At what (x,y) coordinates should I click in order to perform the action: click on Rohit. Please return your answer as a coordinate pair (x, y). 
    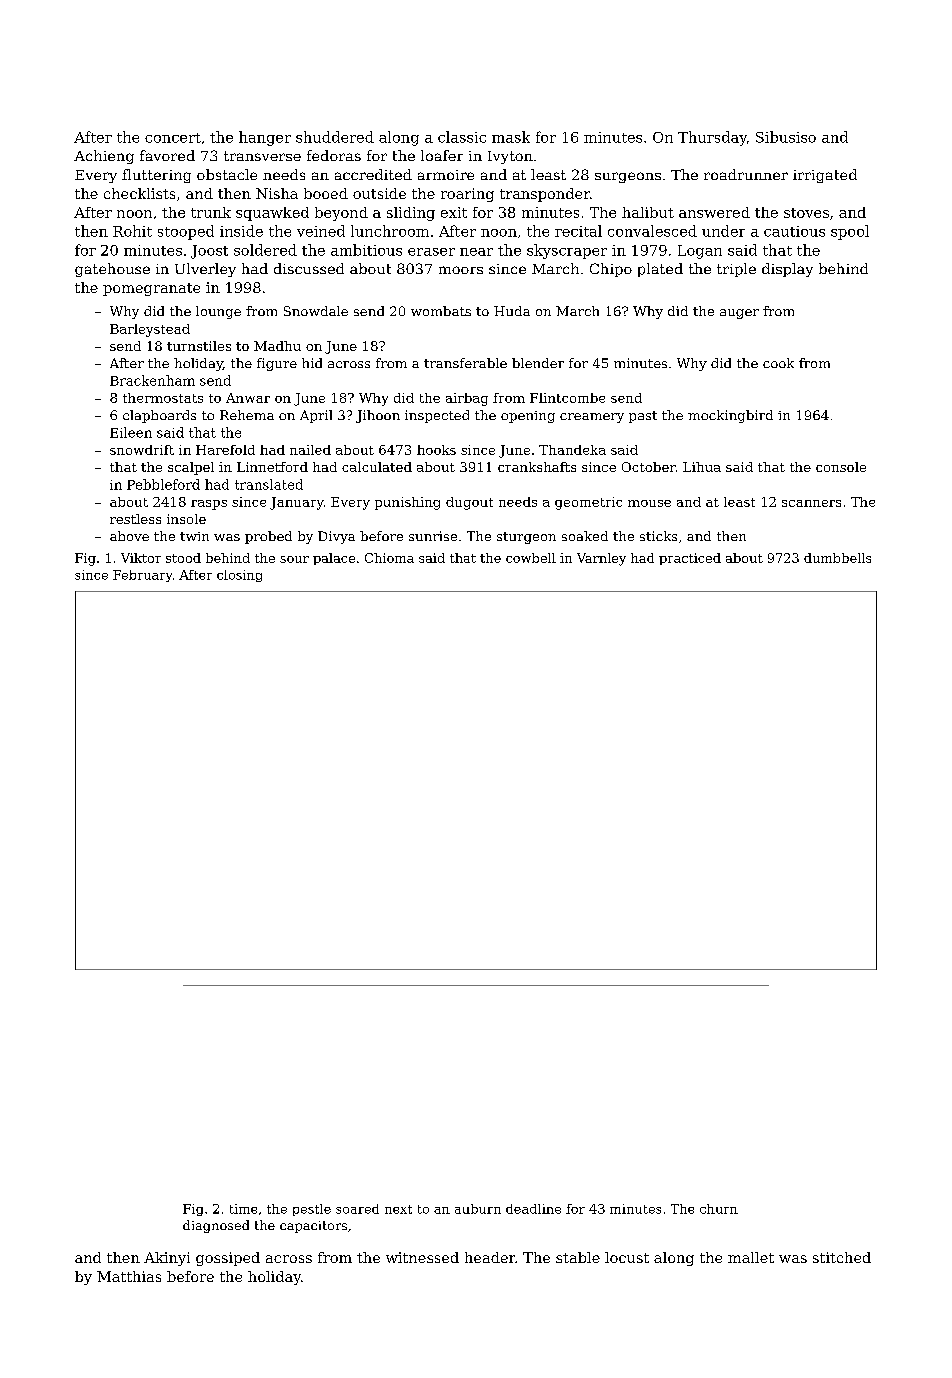
    Looking at the image, I should click on (132, 231).
